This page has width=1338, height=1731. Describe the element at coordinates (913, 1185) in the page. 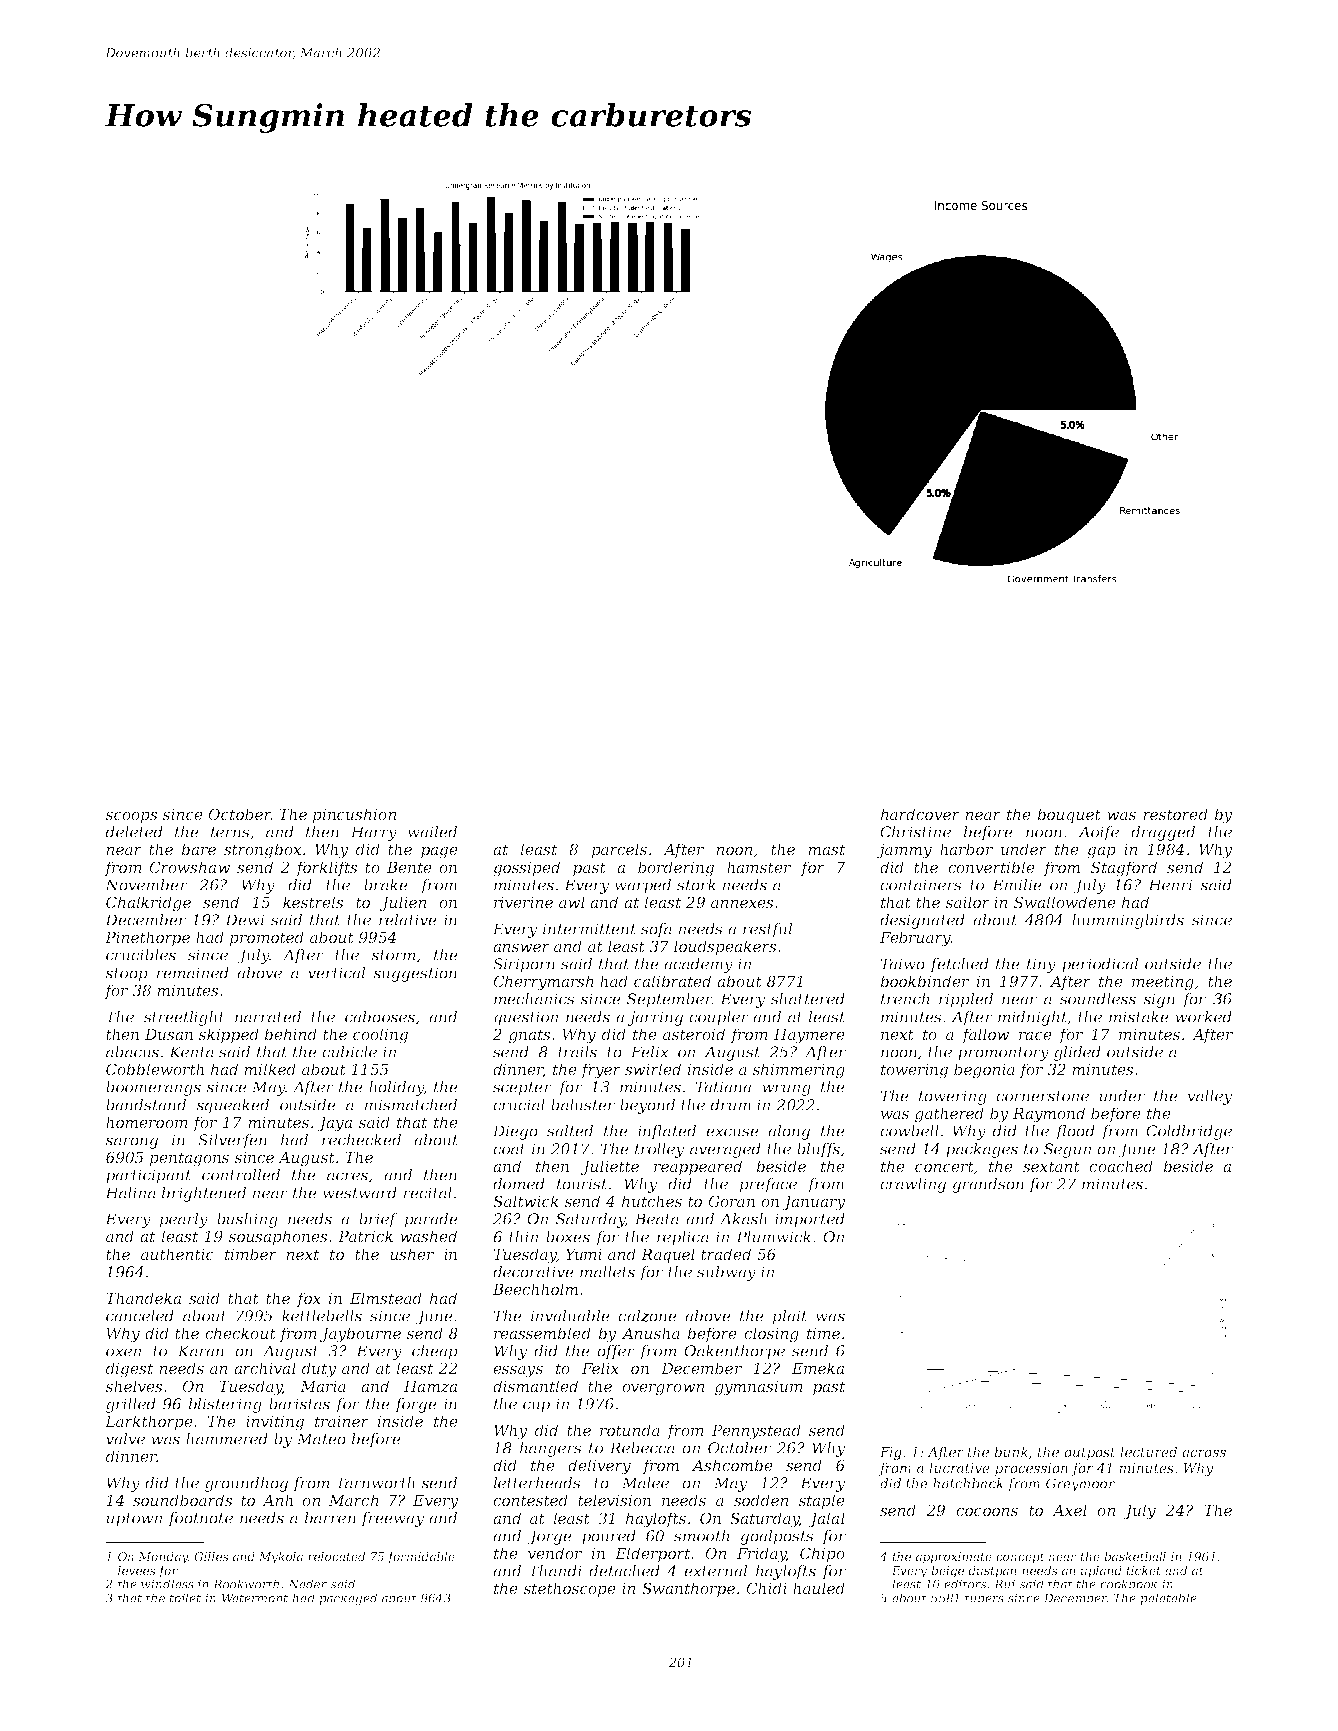

I see `crawling` at that location.
